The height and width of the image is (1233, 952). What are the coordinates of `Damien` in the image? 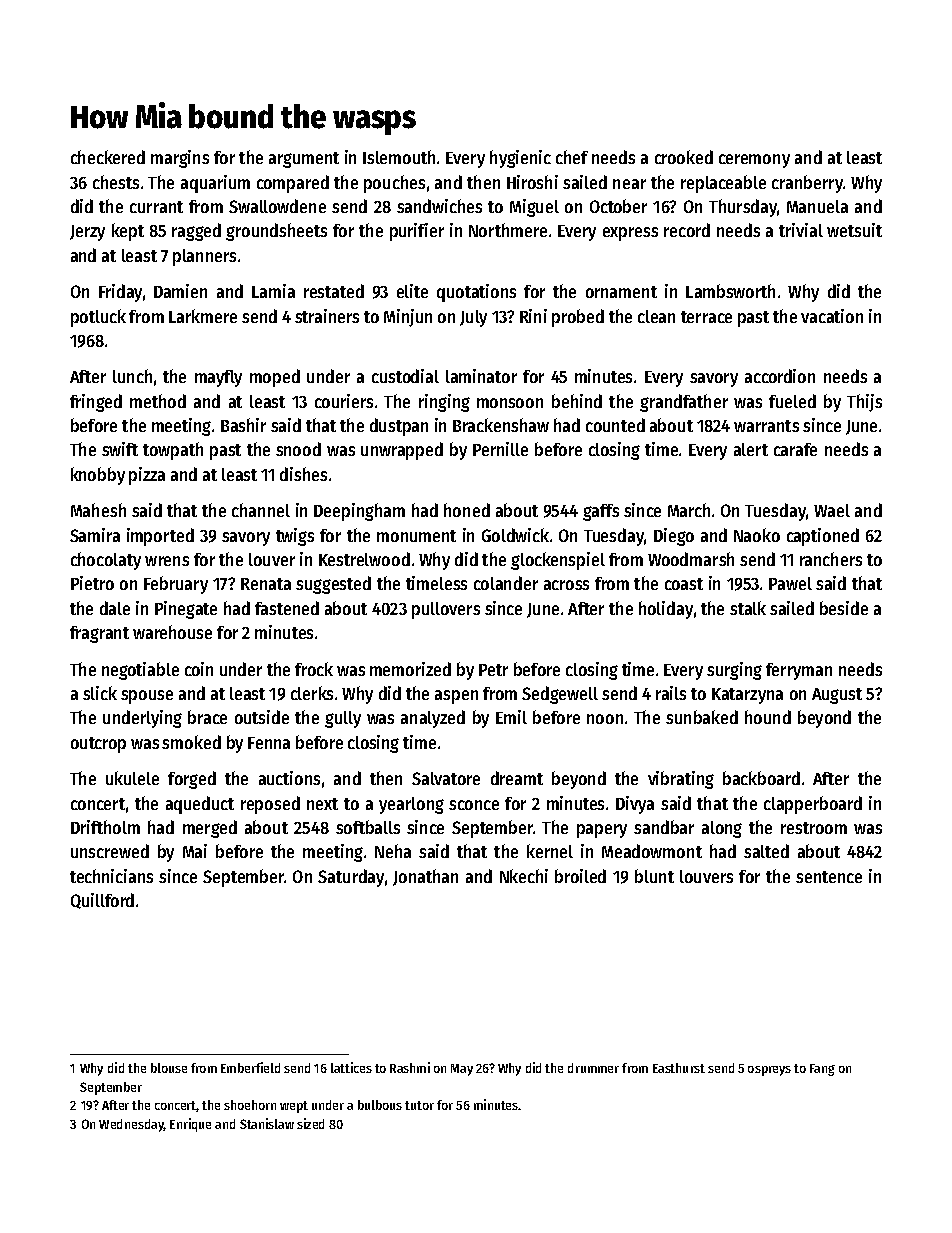 It's located at (180, 291).
